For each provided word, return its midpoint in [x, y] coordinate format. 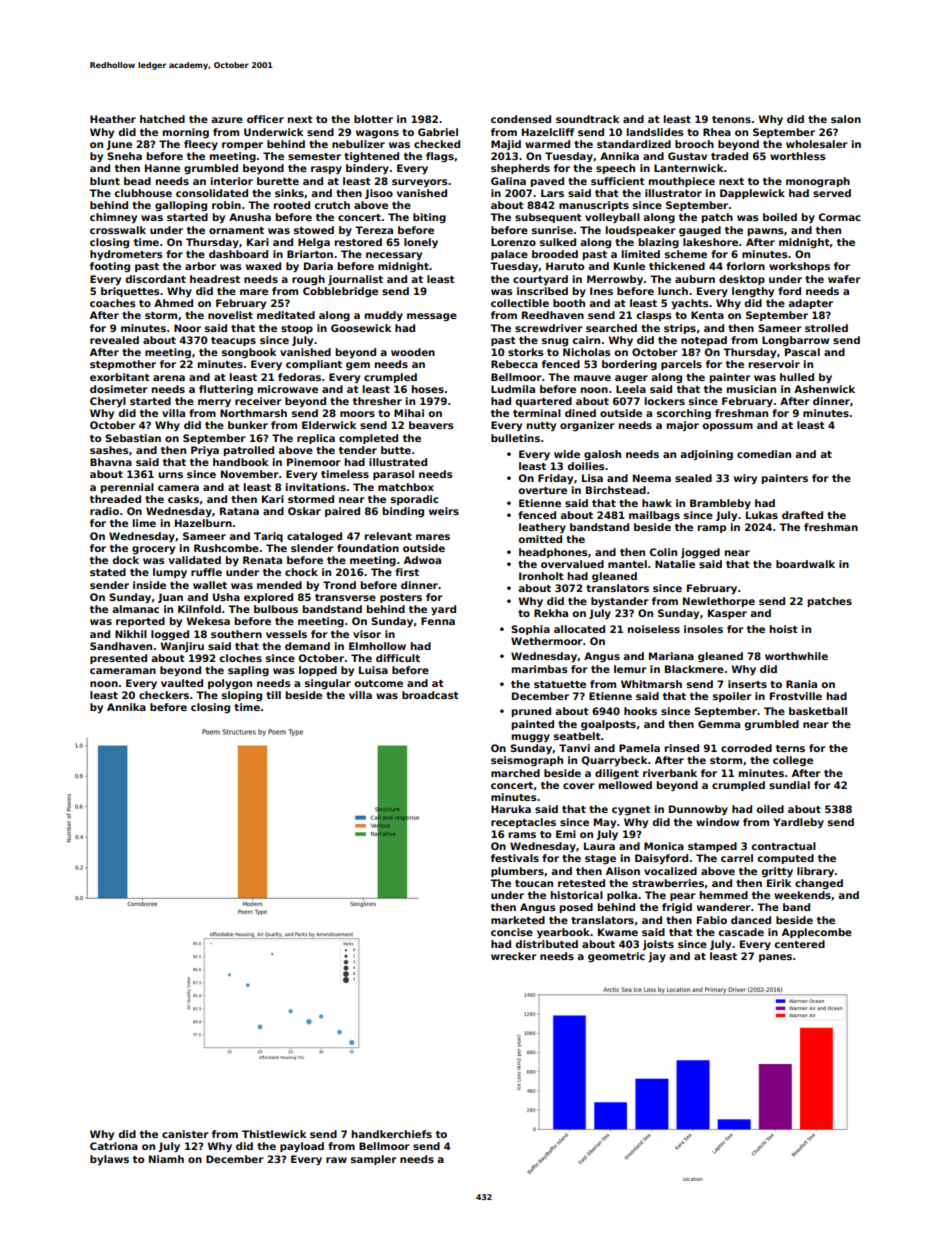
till [273, 695]
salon [846, 119]
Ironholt [541, 576]
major [683, 426]
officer [265, 119]
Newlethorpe [719, 602]
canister [185, 1134]
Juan [170, 598]
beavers [431, 425]
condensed [521, 119]
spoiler [732, 697]
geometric [616, 957]
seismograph [527, 761]
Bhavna [111, 462]
